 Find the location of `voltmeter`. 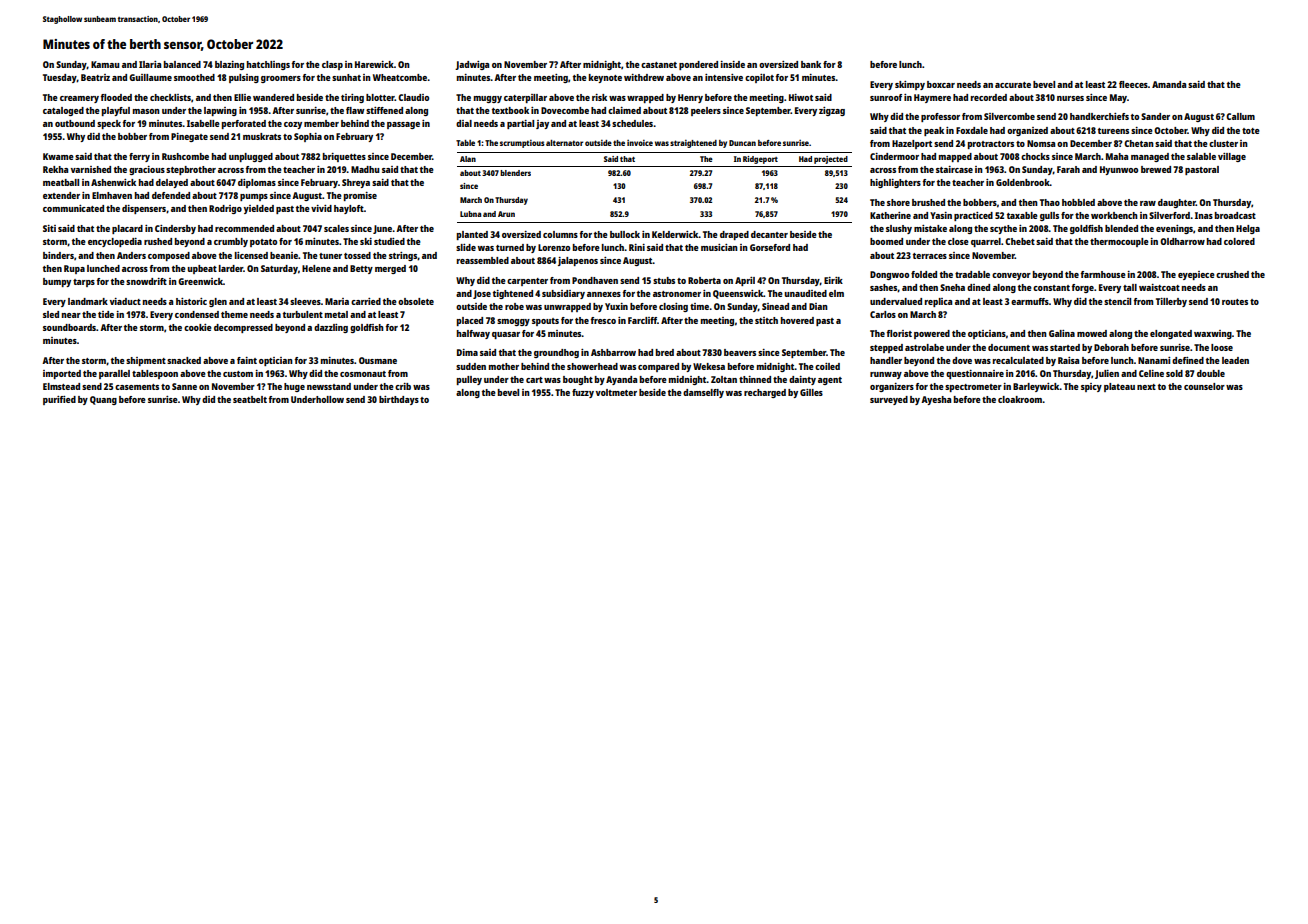

voltmeter is located at coordinates (616, 392).
